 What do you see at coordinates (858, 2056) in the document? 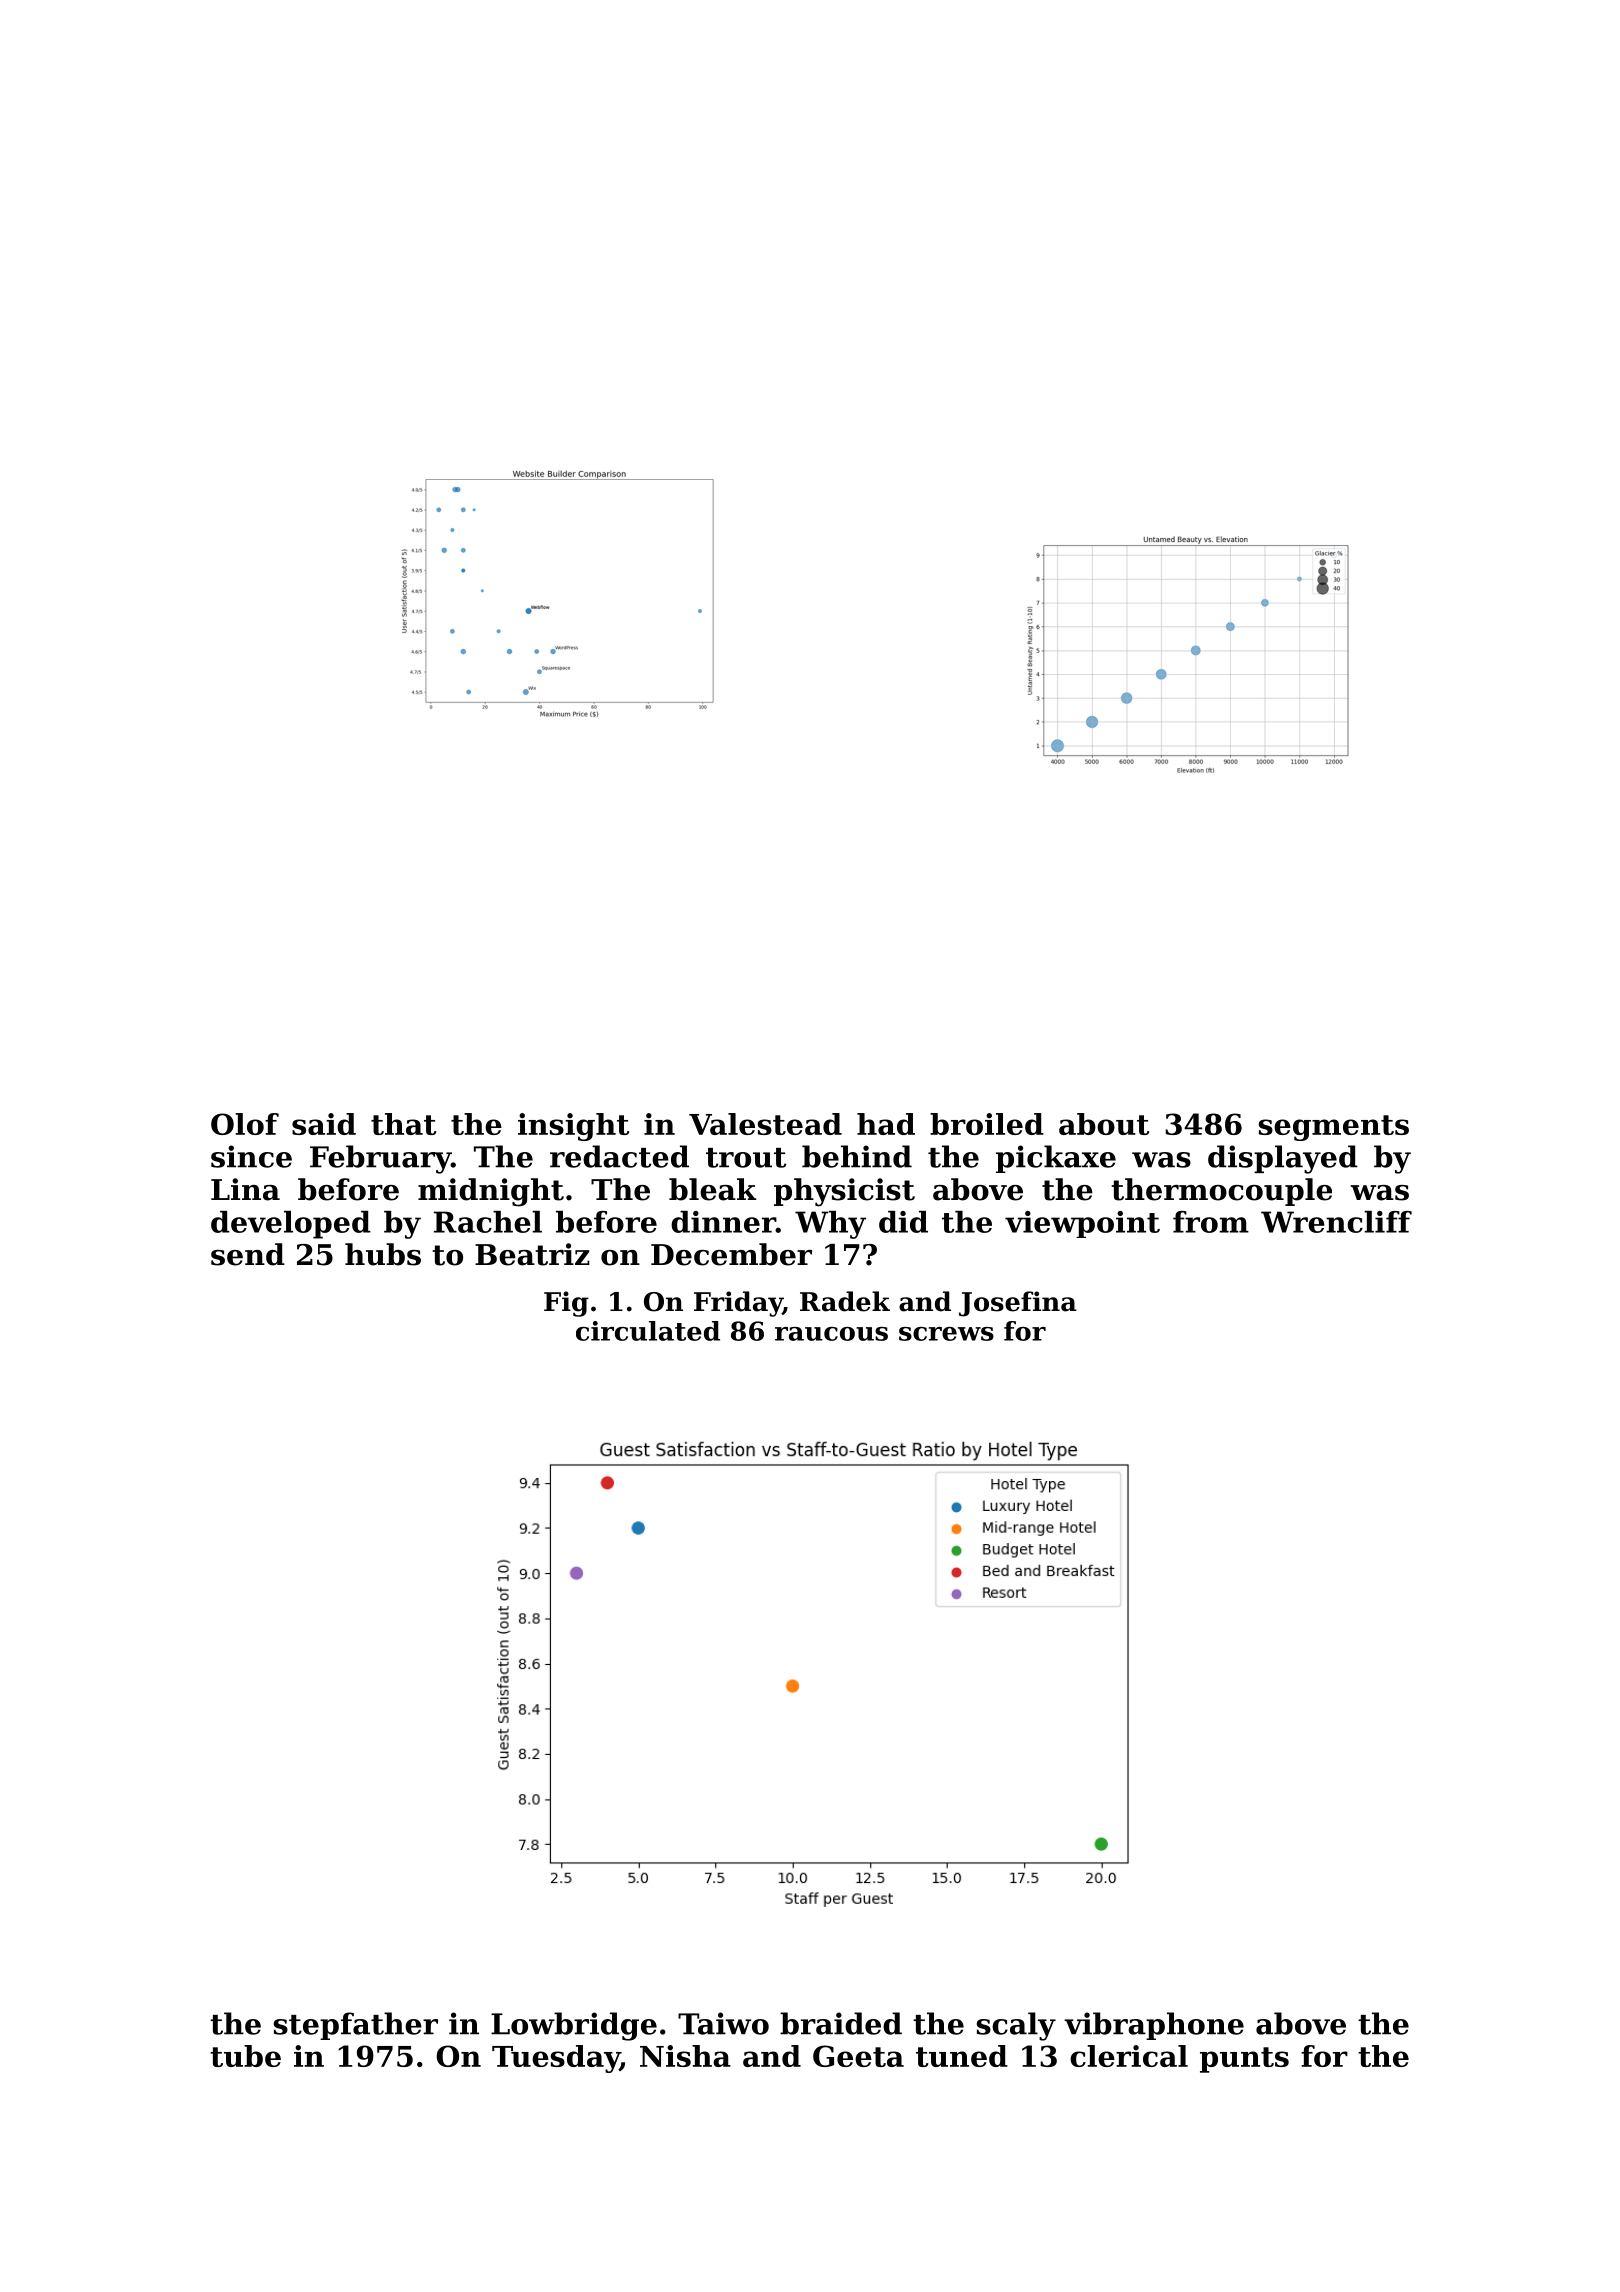
I see `Geeta` at bounding box center [858, 2056].
